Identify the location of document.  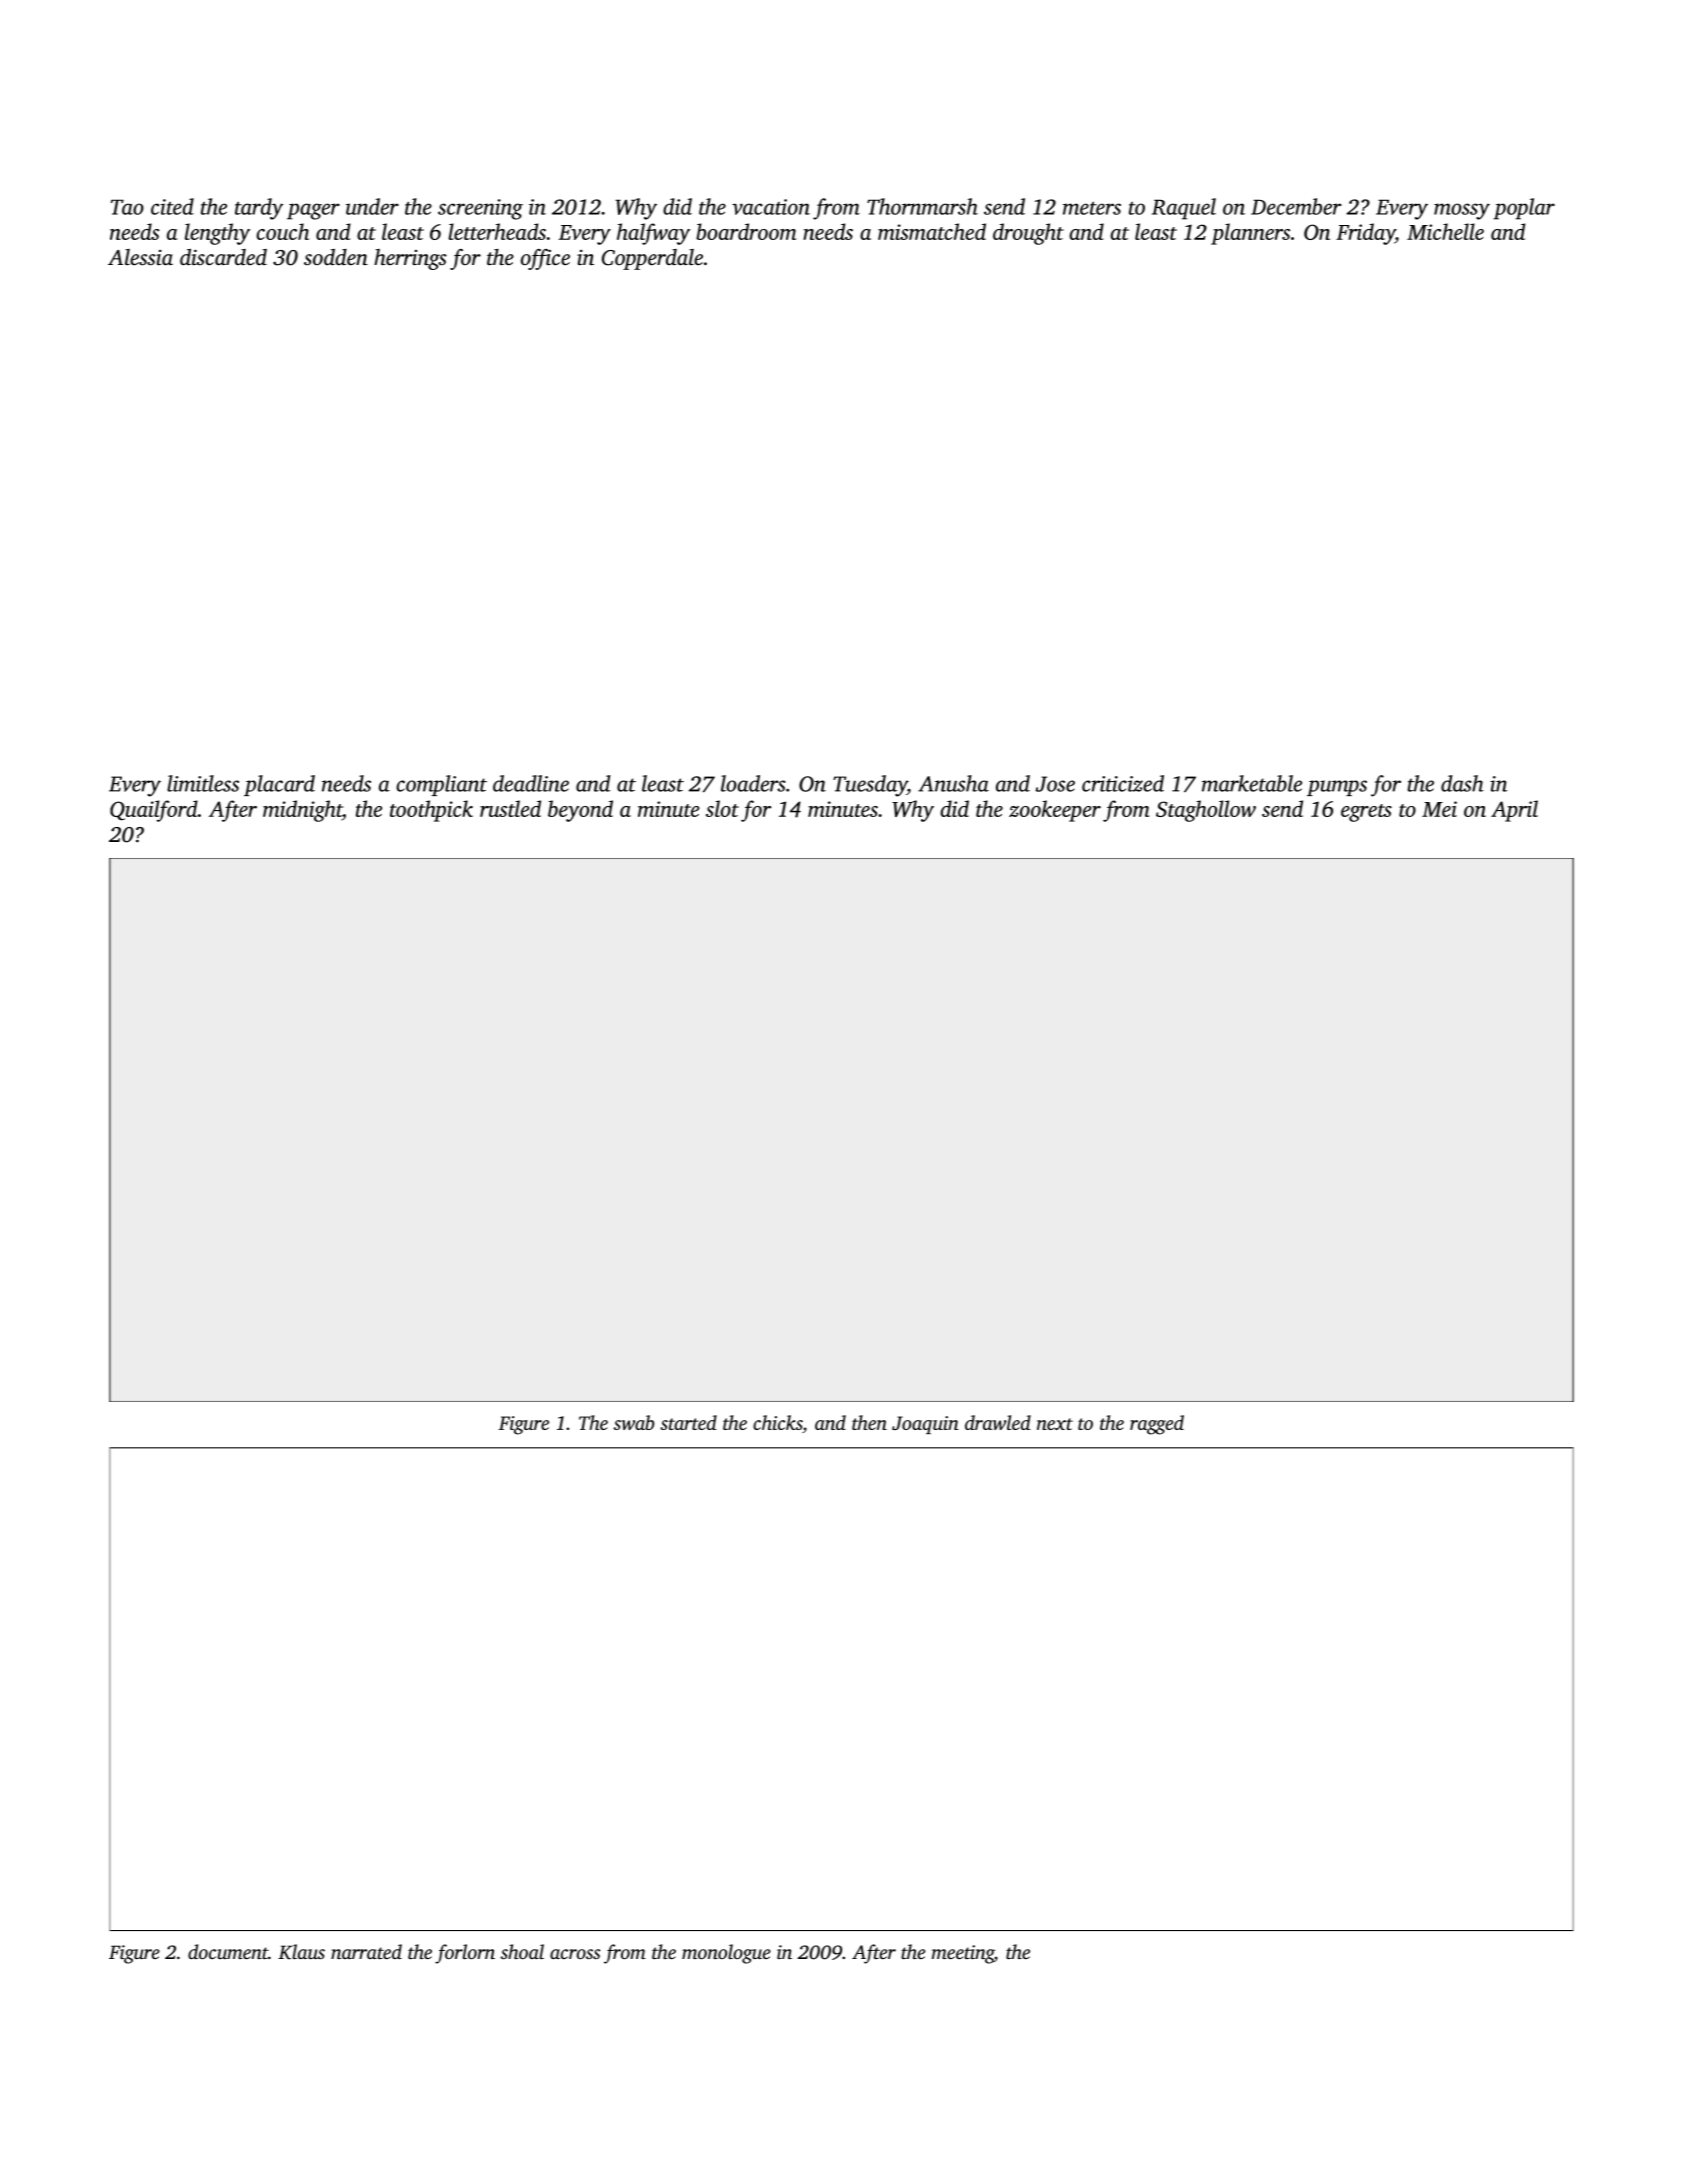
(228, 1951).
